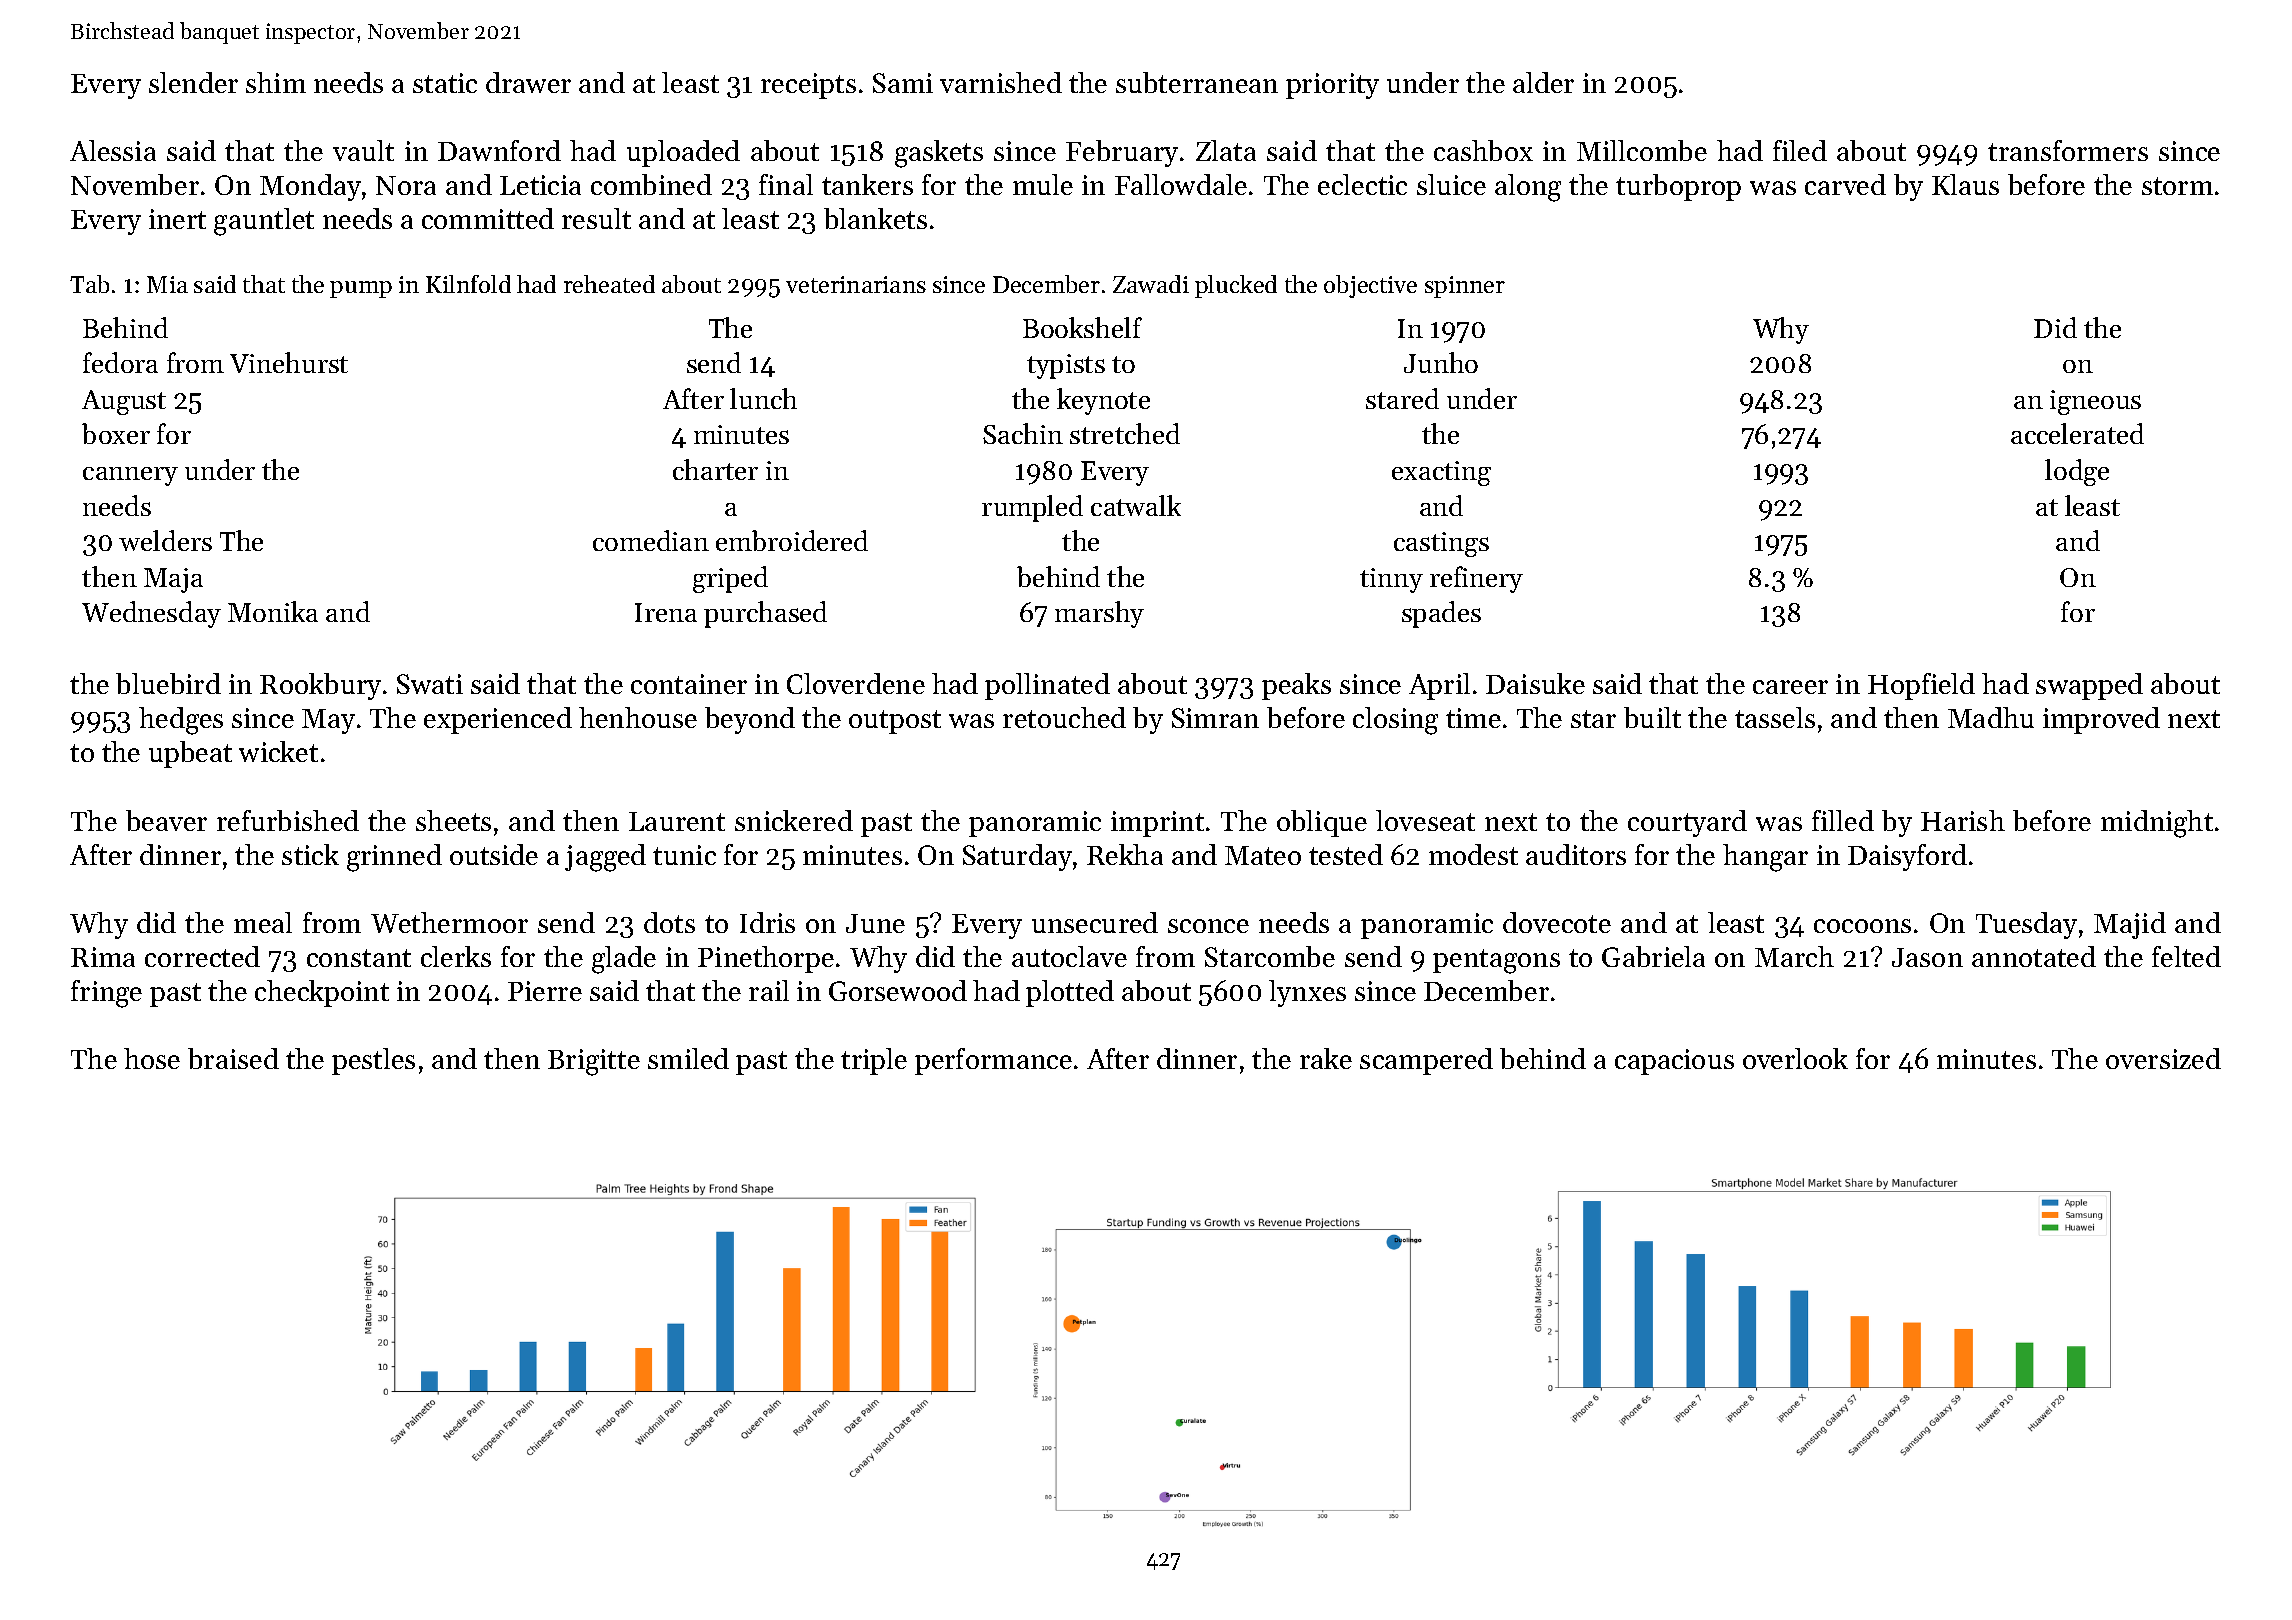  What do you see at coordinates (1023, 433) in the document?
I see `Sachin` at bounding box center [1023, 433].
